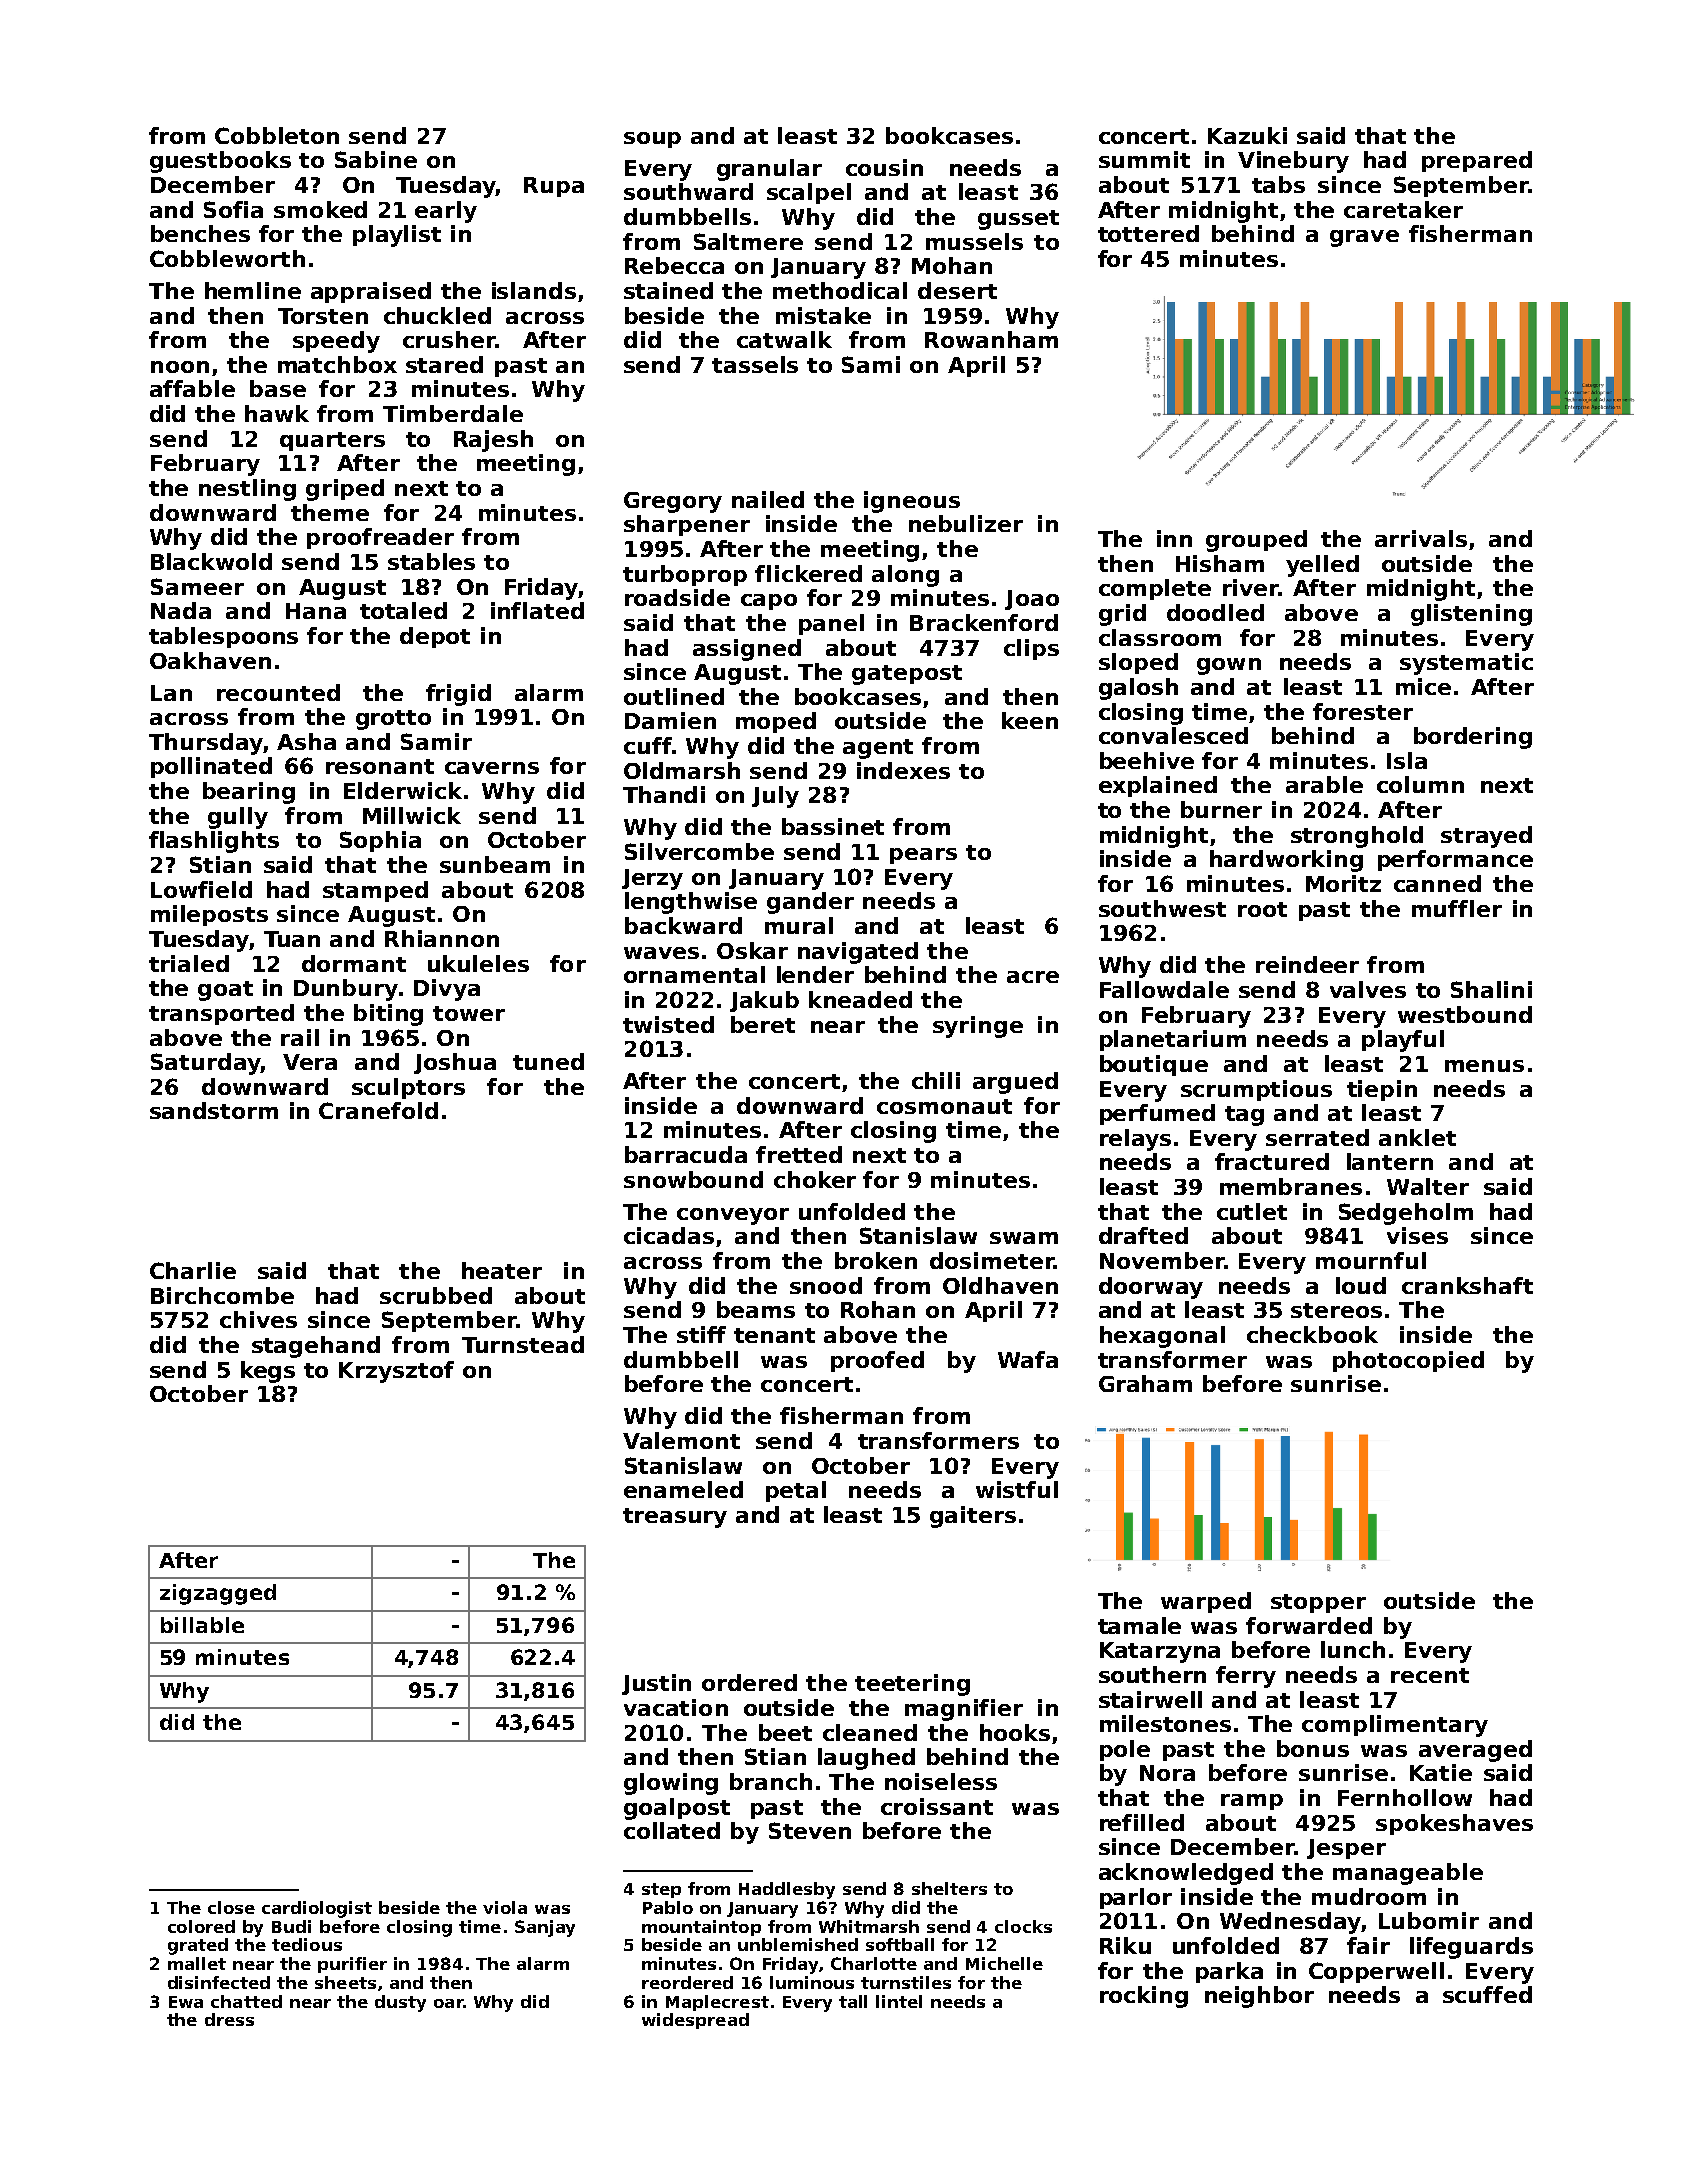  I want to click on Tuan, so click(292, 939).
